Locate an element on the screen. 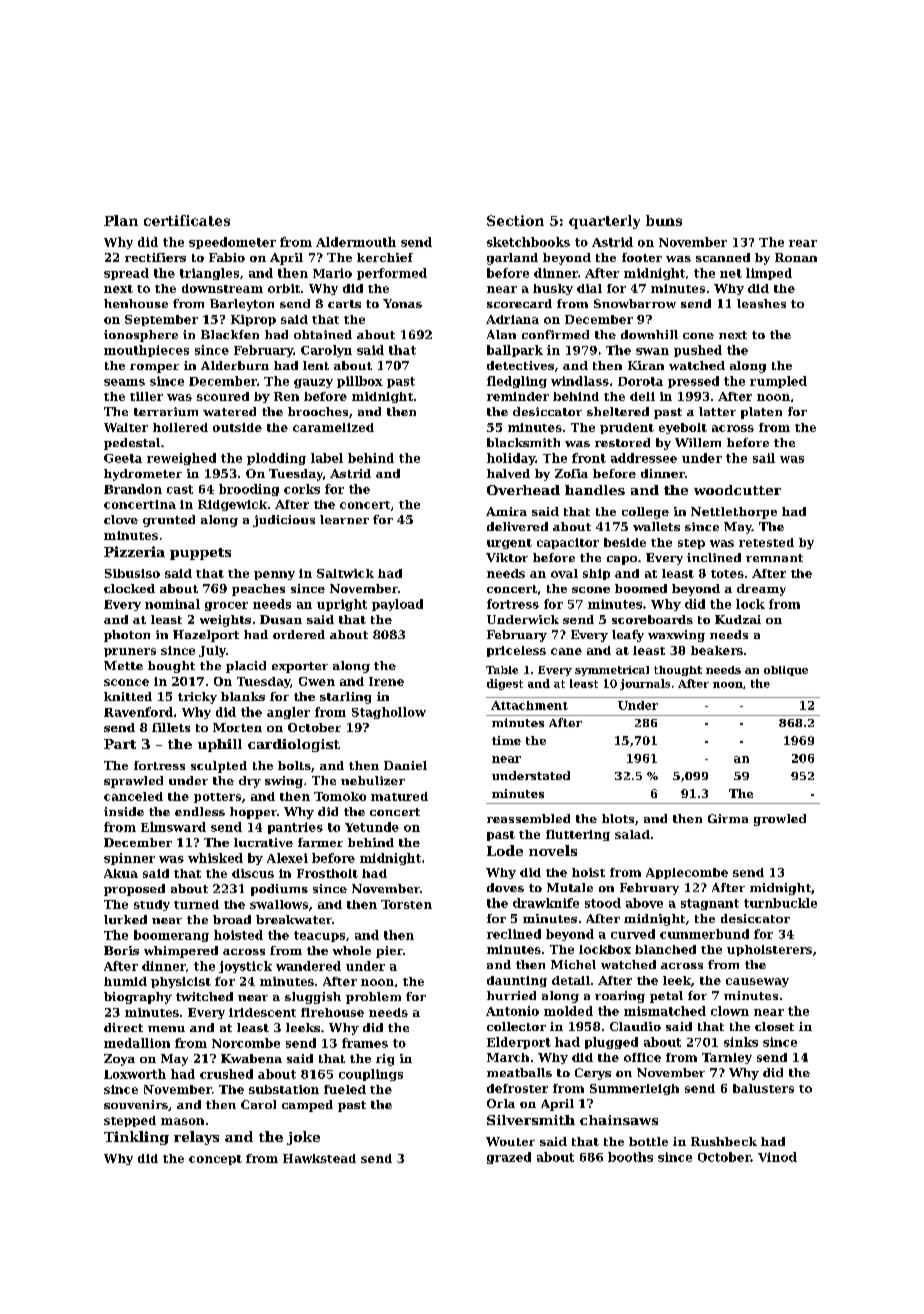  quarterly is located at coordinates (604, 222).
